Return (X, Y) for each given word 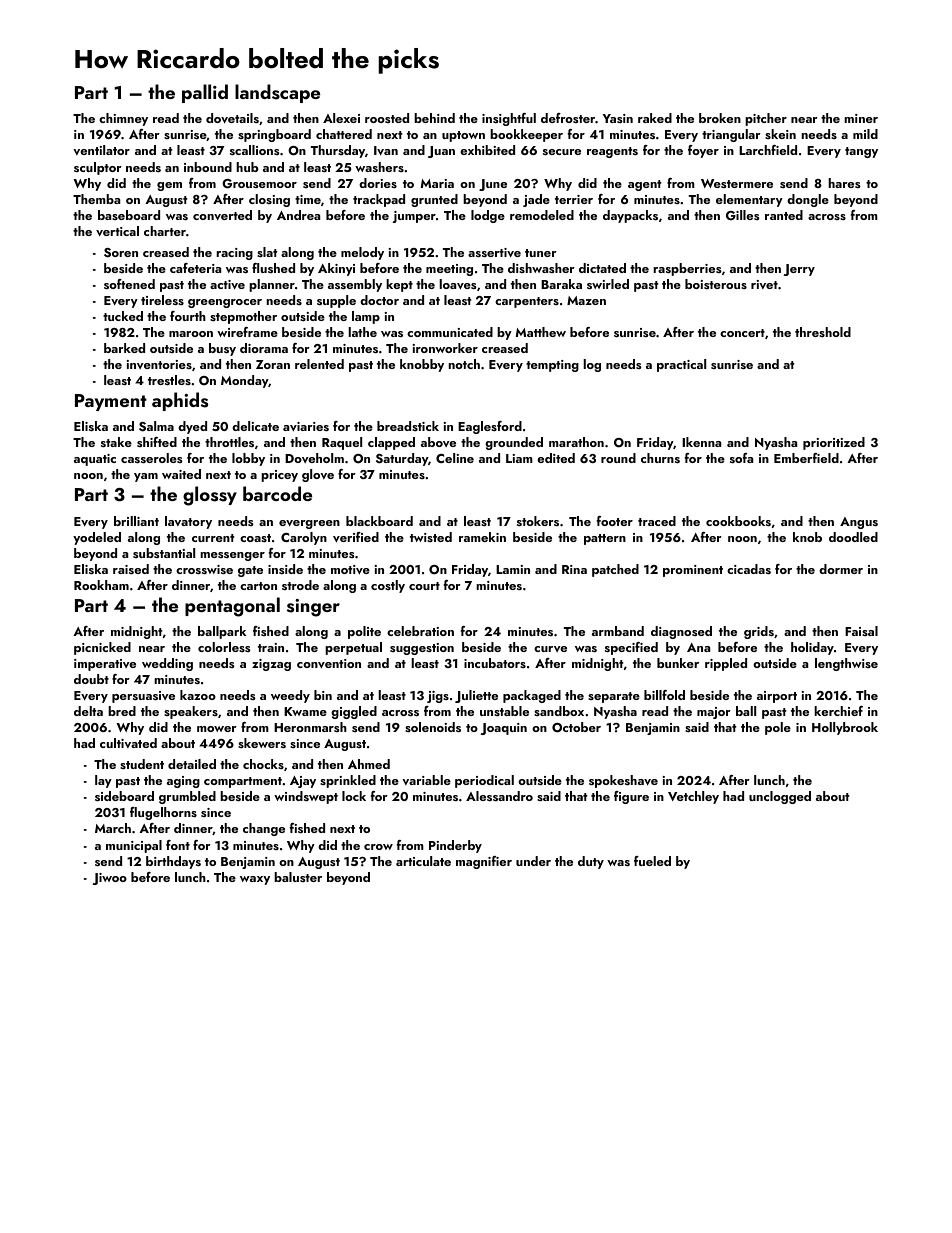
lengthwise (846, 664)
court (424, 586)
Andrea (298, 215)
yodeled (97, 538)
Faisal (861, 631)
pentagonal (232, 607)
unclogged (780, 797)
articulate (423, 861)
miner (861, 118)
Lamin (513, 569)
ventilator (101, 150)
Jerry (799, 270)
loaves (458, 284)
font (178, 845)
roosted (387, 118)
